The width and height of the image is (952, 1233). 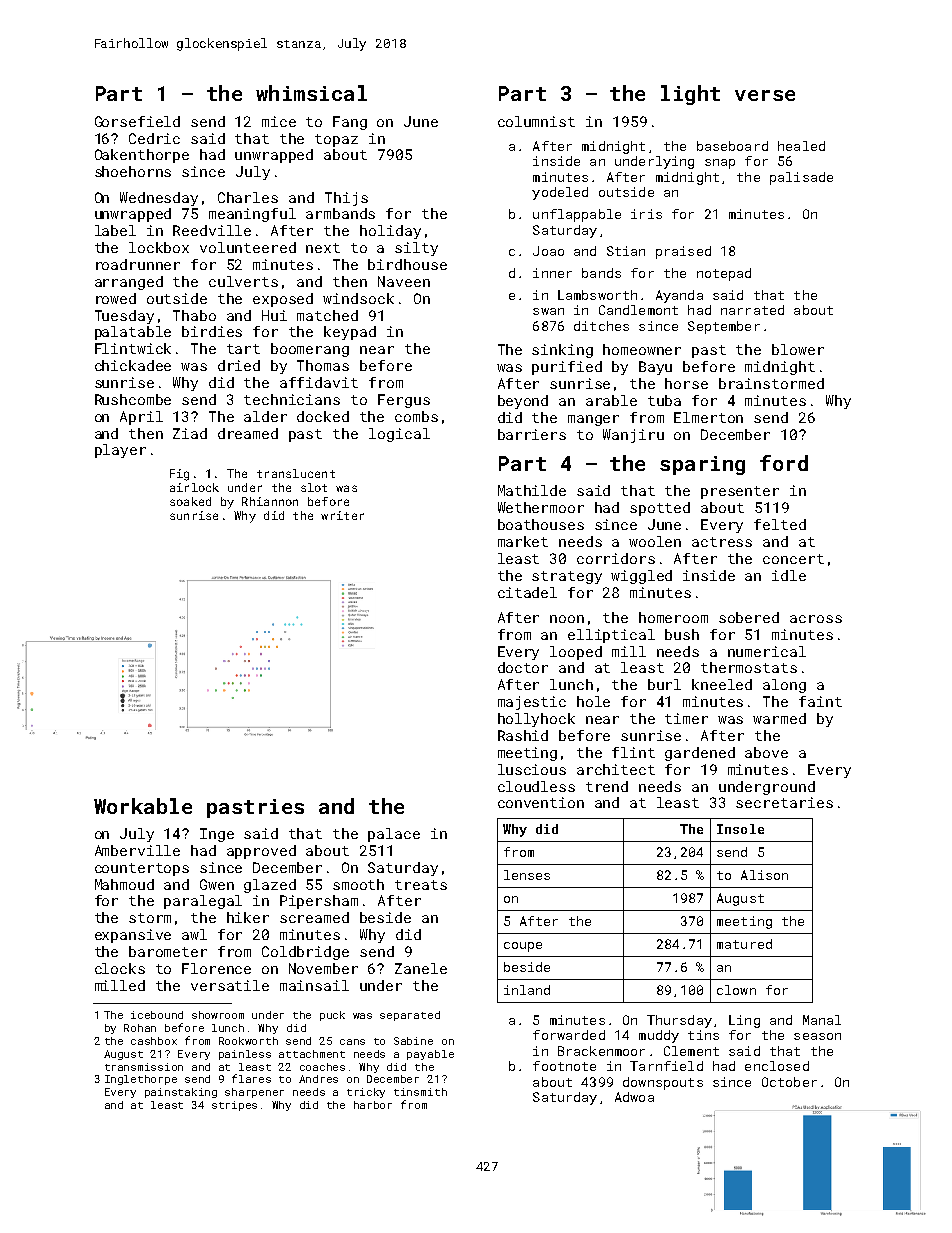 What do you see at coordinates (664, 684) in the image?
I see `burl` at bounding box center [664, 684].
